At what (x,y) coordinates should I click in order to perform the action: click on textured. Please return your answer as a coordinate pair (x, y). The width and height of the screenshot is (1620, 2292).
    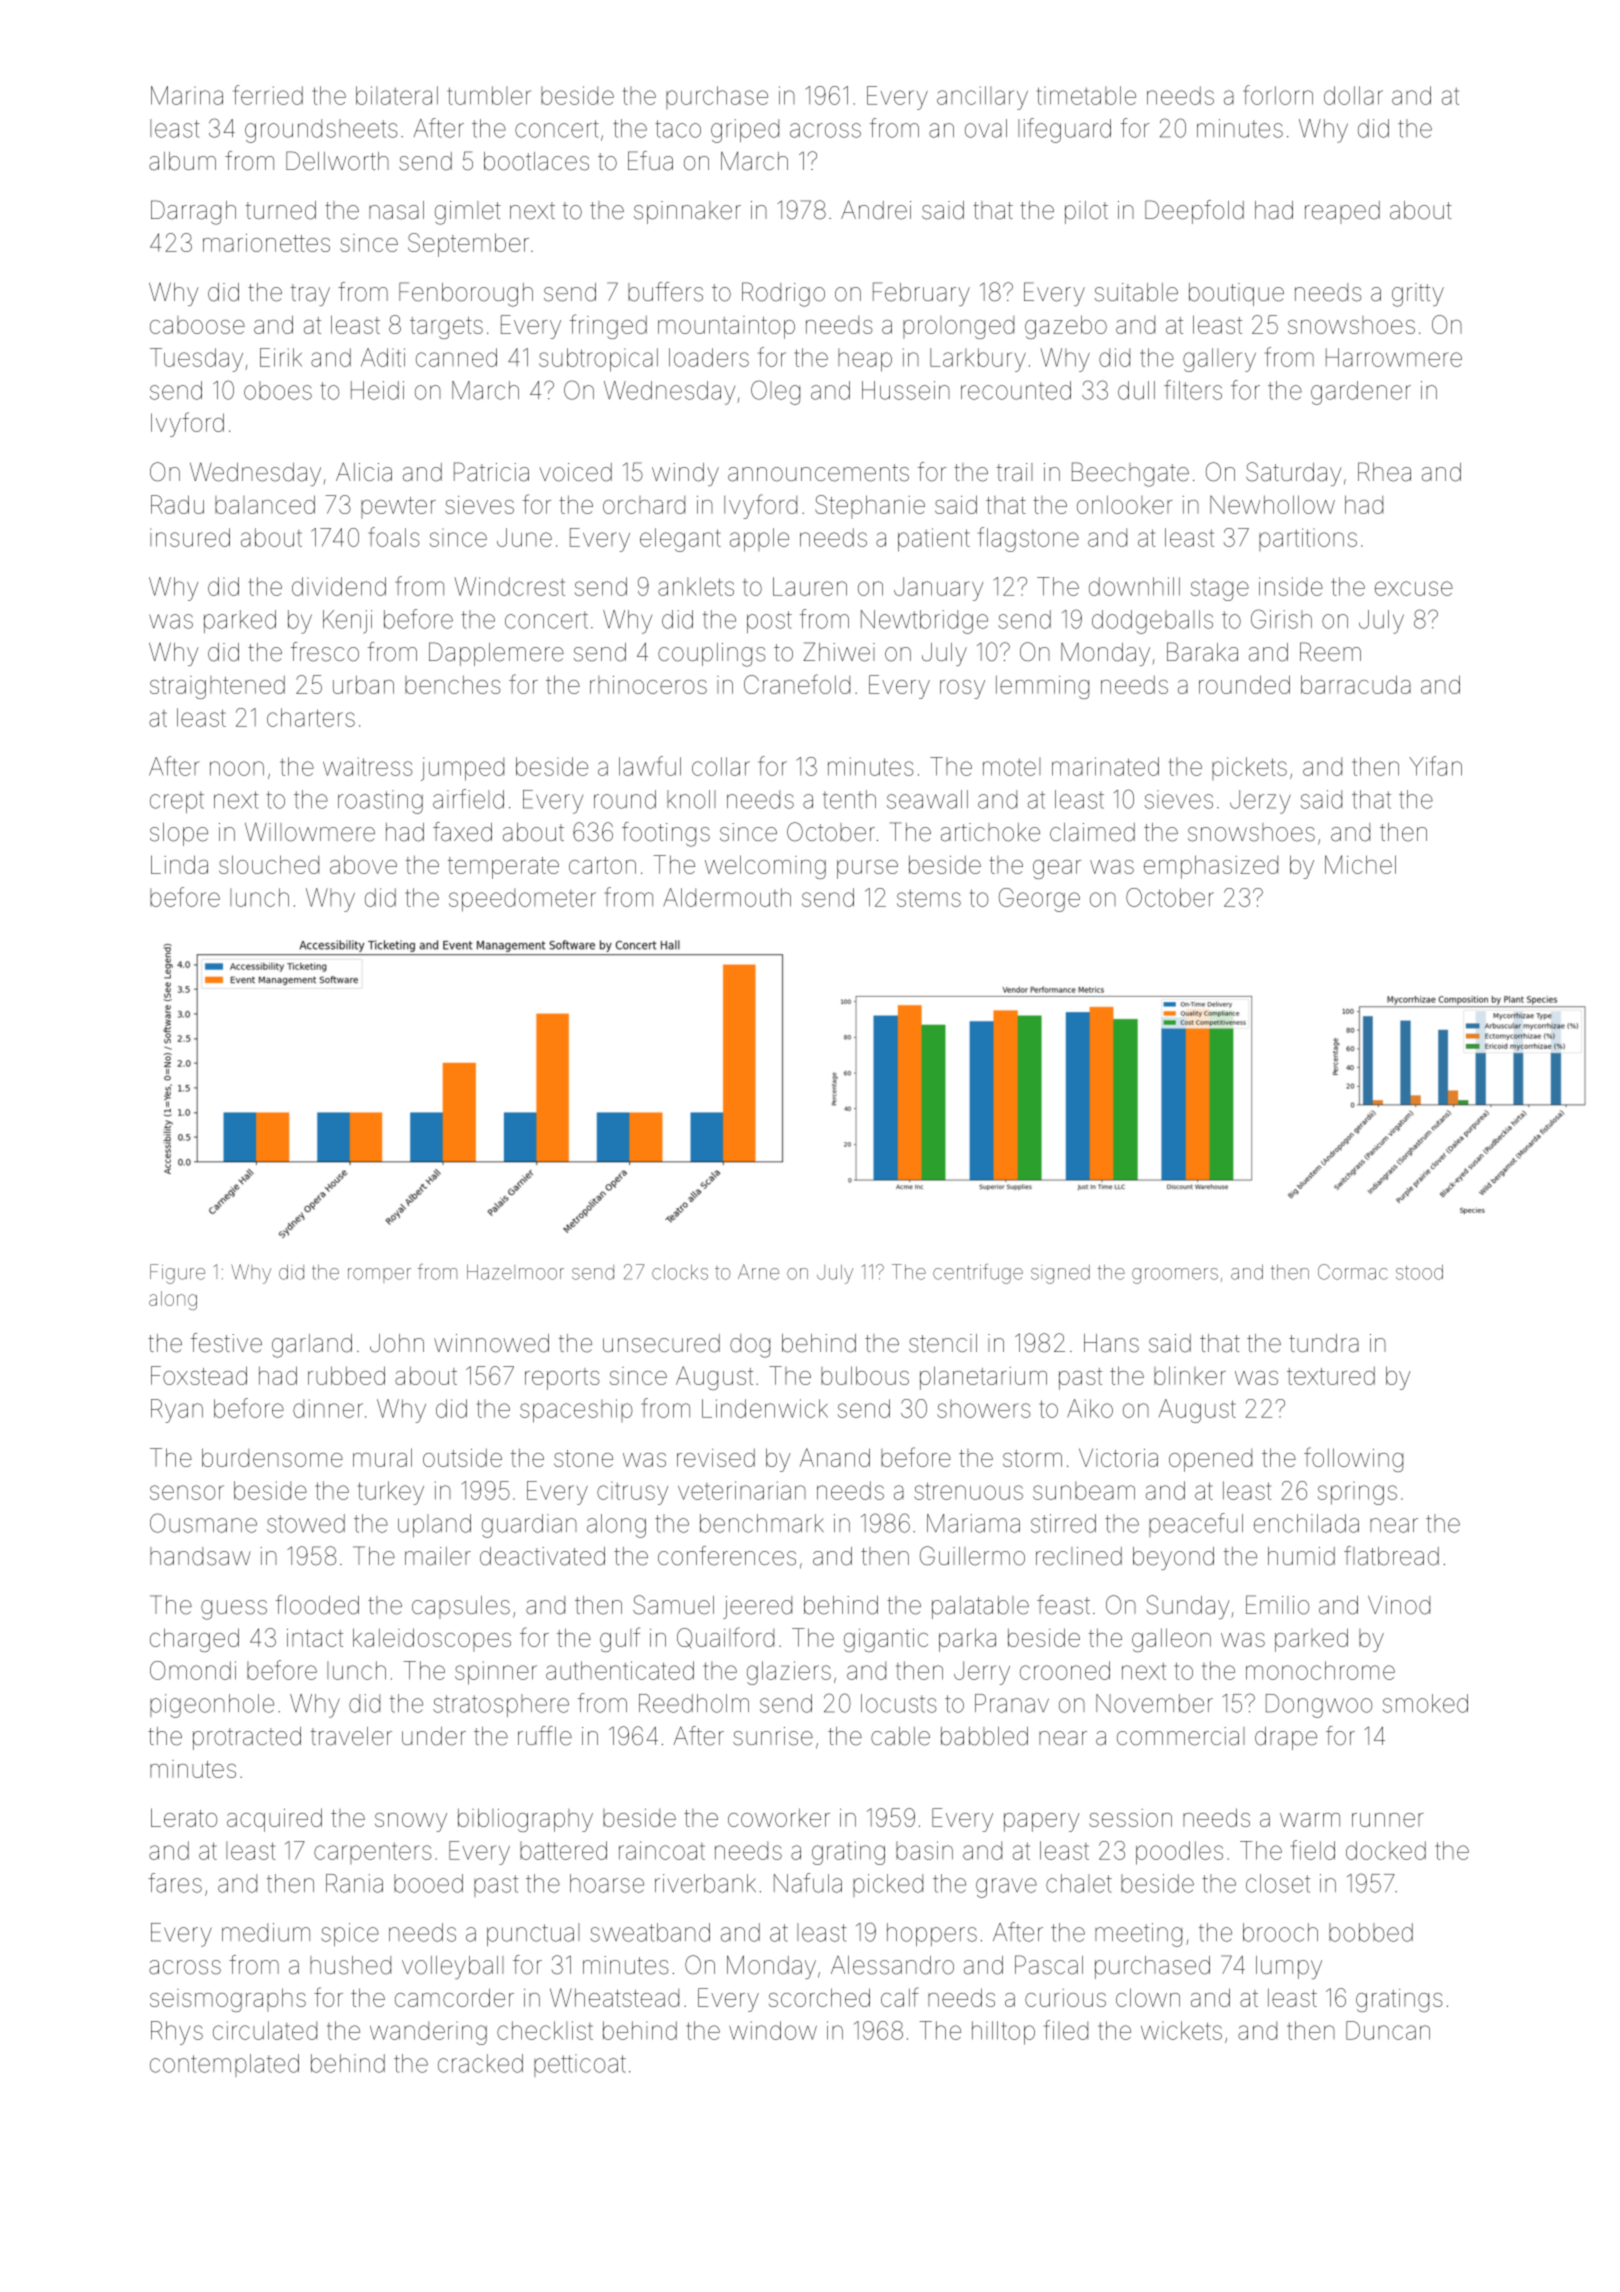
    Looking at the image, I should click on (1331, 1375).
